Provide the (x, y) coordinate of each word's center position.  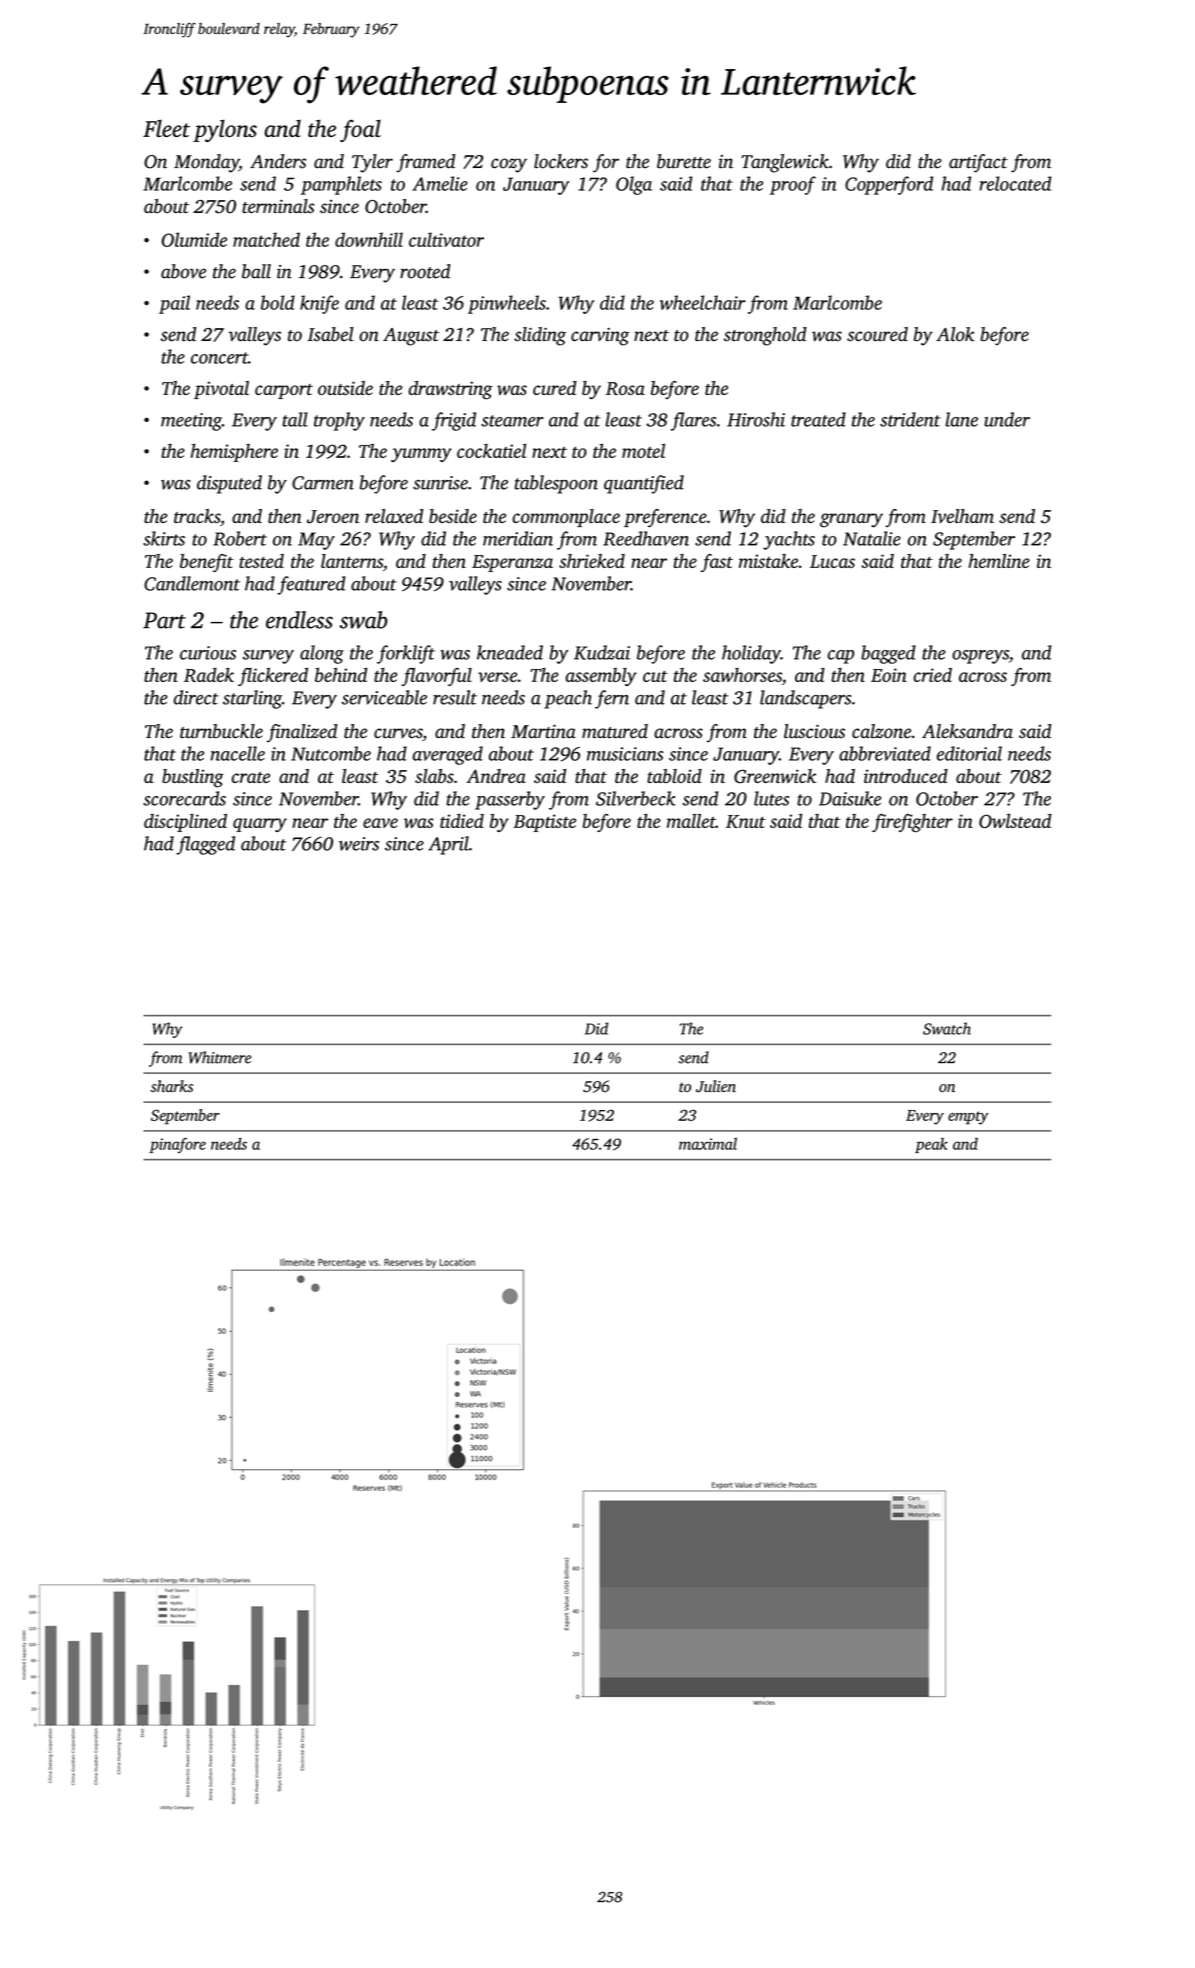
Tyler (372, 163)
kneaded (510, 652)
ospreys (980, 657)
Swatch (947, 1028)
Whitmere (219, 1057)
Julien (716, 1086)
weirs (359, 844)
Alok (955, 334)
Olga (634, 185)
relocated (1015, 183)
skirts (164, 538)
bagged (888, 654)
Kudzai (602, 652)
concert (219, 358)
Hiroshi (756, 419)
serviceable (384, 697)
